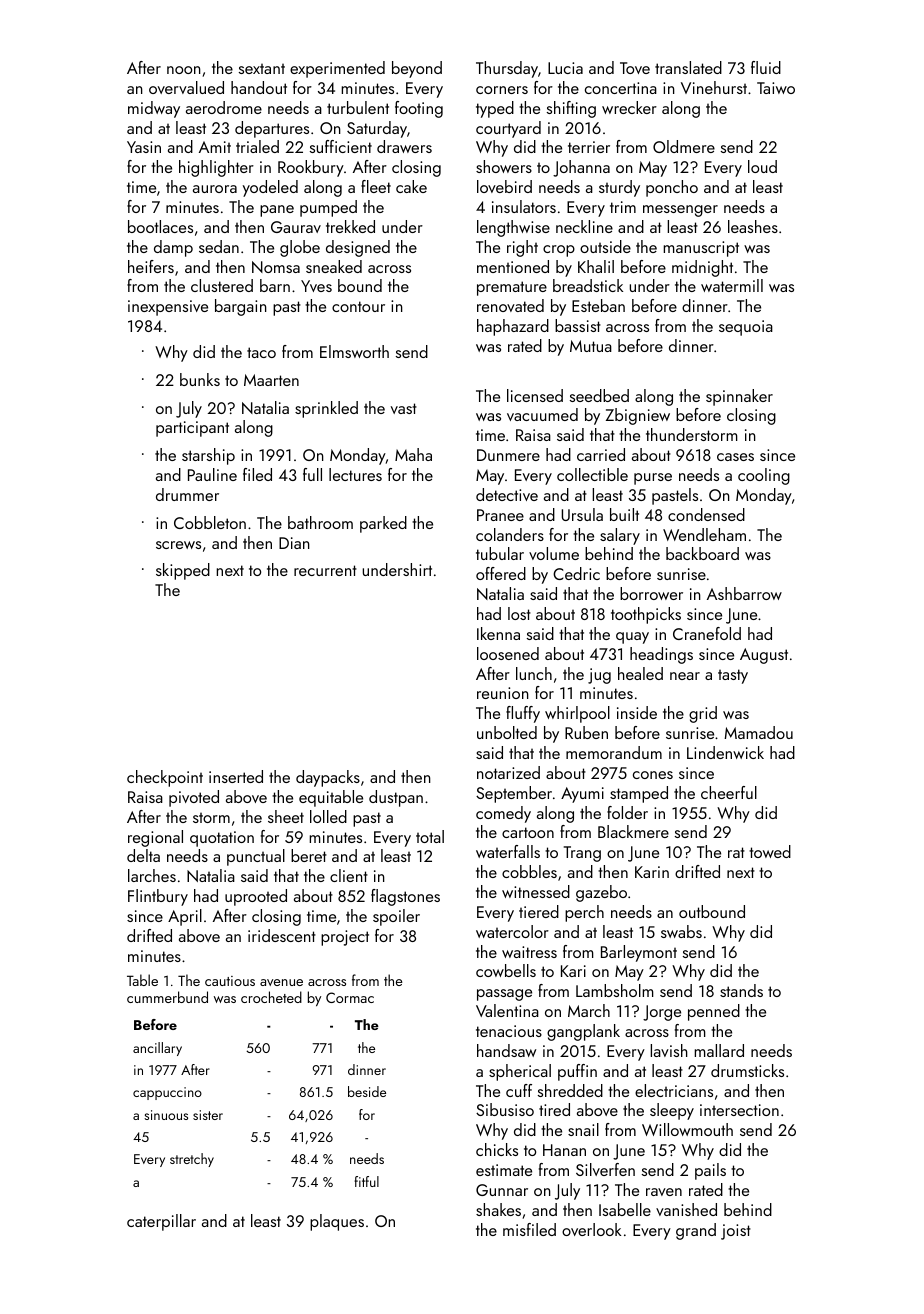  I want to click on grand, so click(696, 1231).
